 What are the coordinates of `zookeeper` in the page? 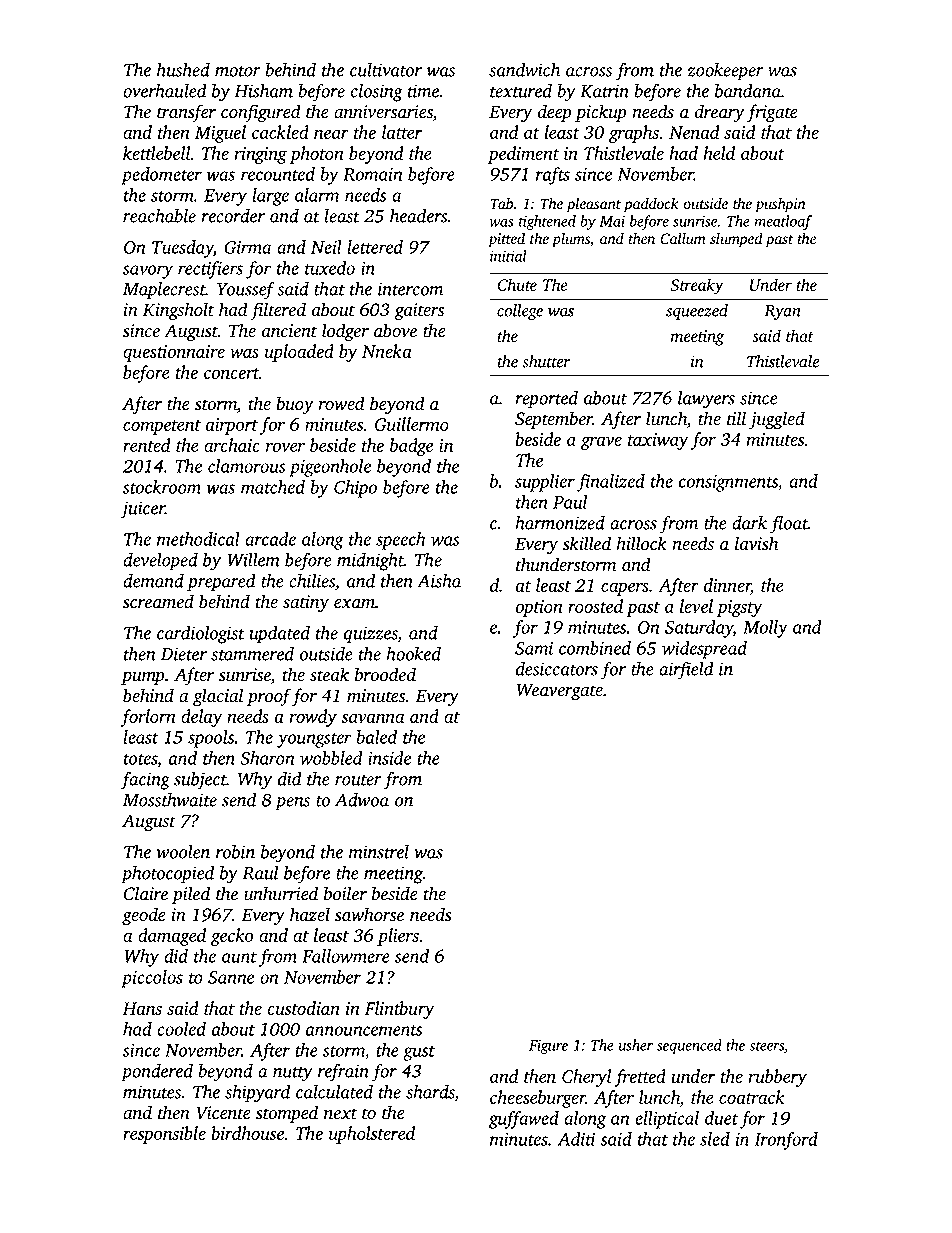 It's located at (725, 72).
